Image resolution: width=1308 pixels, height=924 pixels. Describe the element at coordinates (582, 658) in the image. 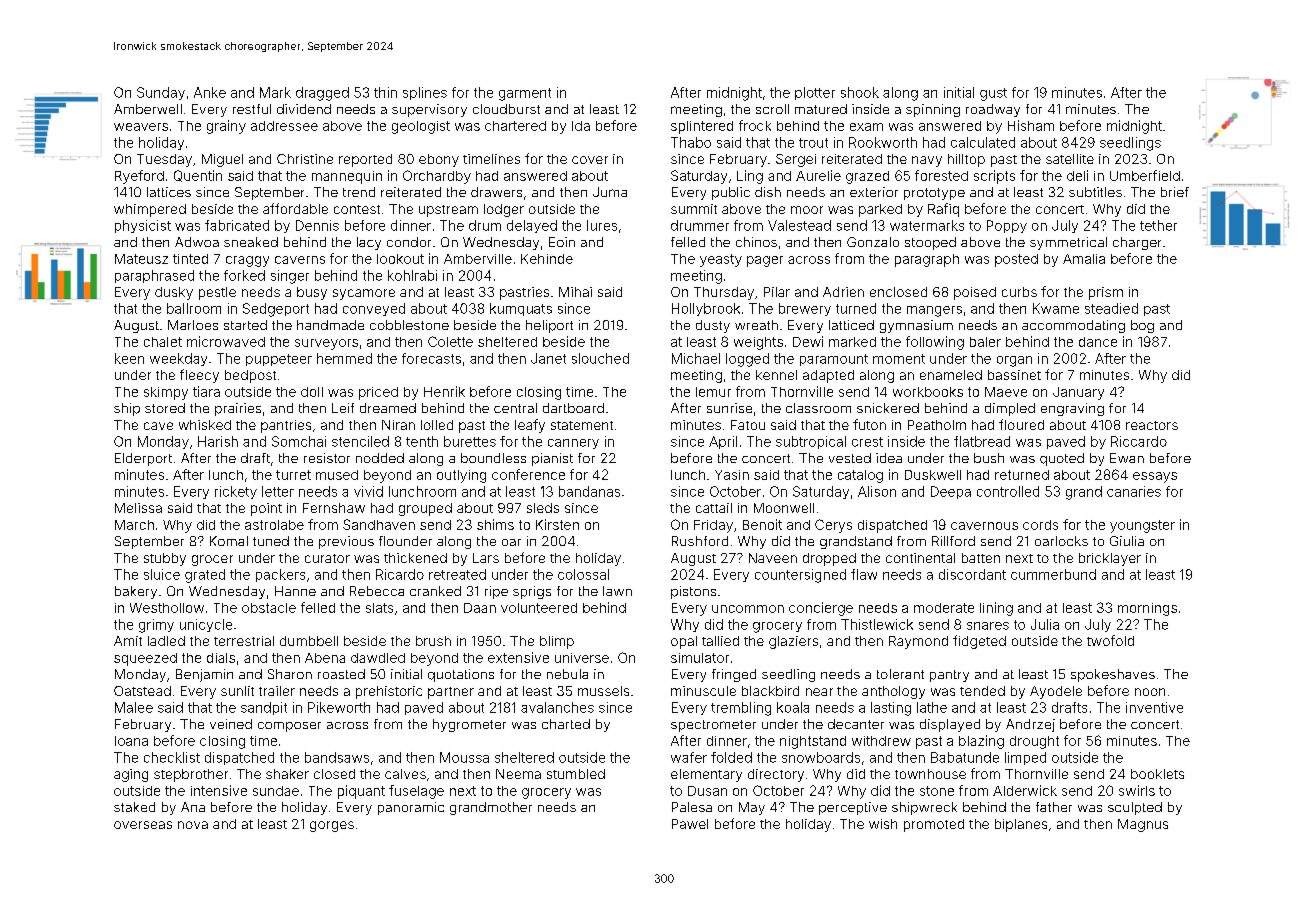

I see `universe` at that location.
